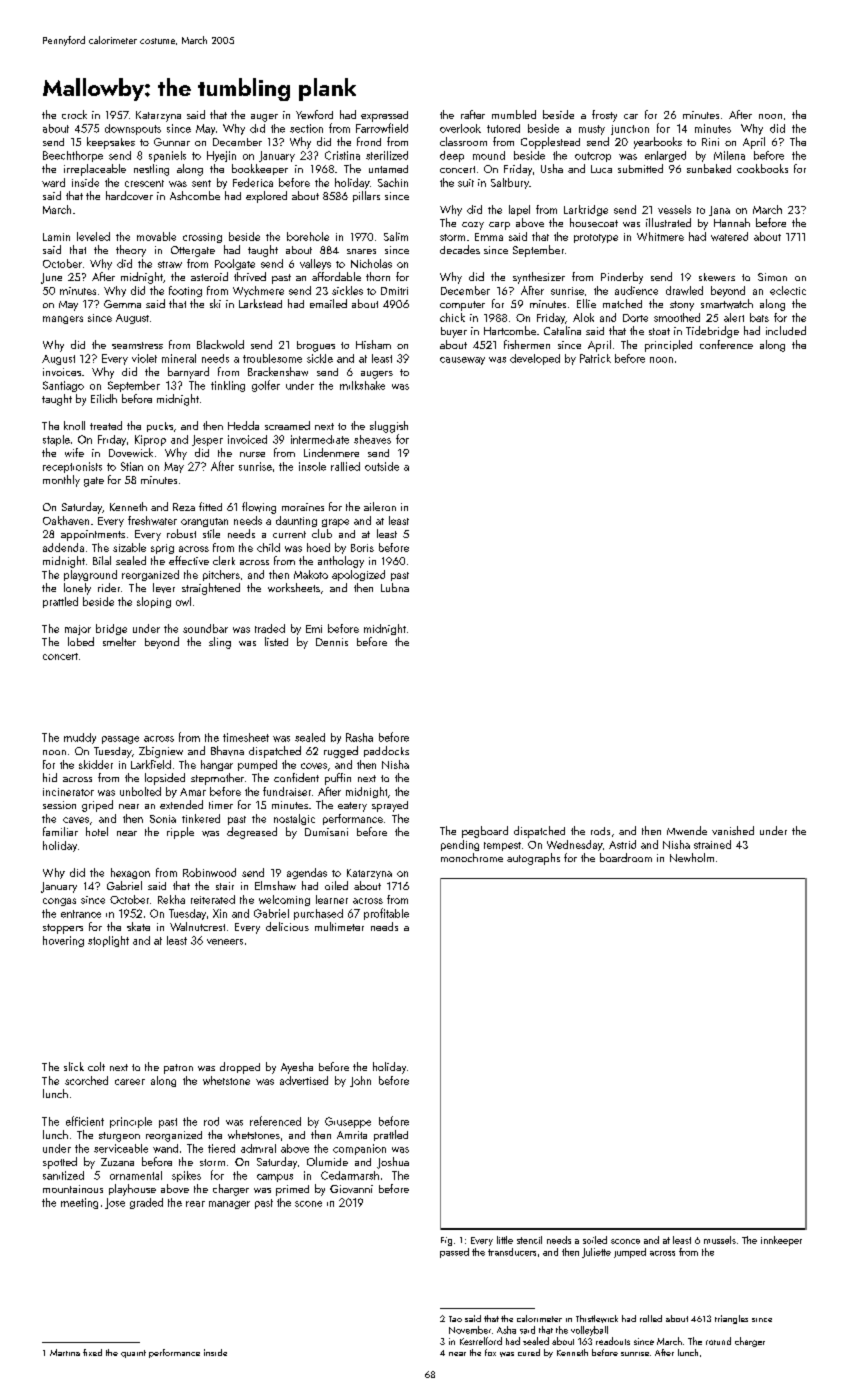 This screenshot has width=849, height=1400. Describe the element at coordinates (360, 1081) in the screenshot. I see `John` at that location.
